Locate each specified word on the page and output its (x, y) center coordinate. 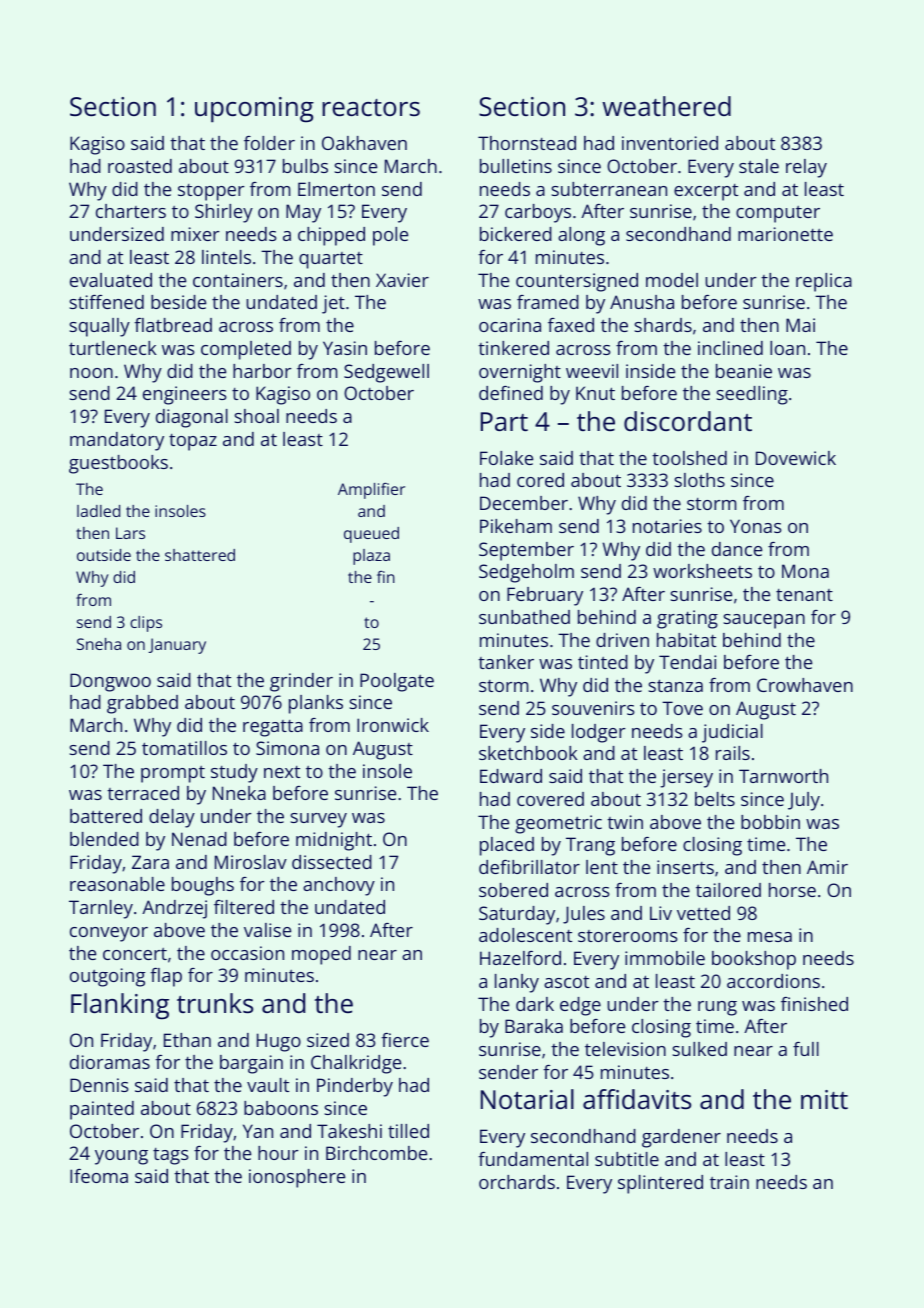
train (729, 1182)
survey (318, 820)
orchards (517, 1182)
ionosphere (297, 1178)
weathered (666, 106)
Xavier (402, 280)
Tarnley (101, 909)
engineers (185, 395)
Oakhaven (364, 143)
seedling (752, 395)
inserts (685, 867)
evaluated (111, 280)
